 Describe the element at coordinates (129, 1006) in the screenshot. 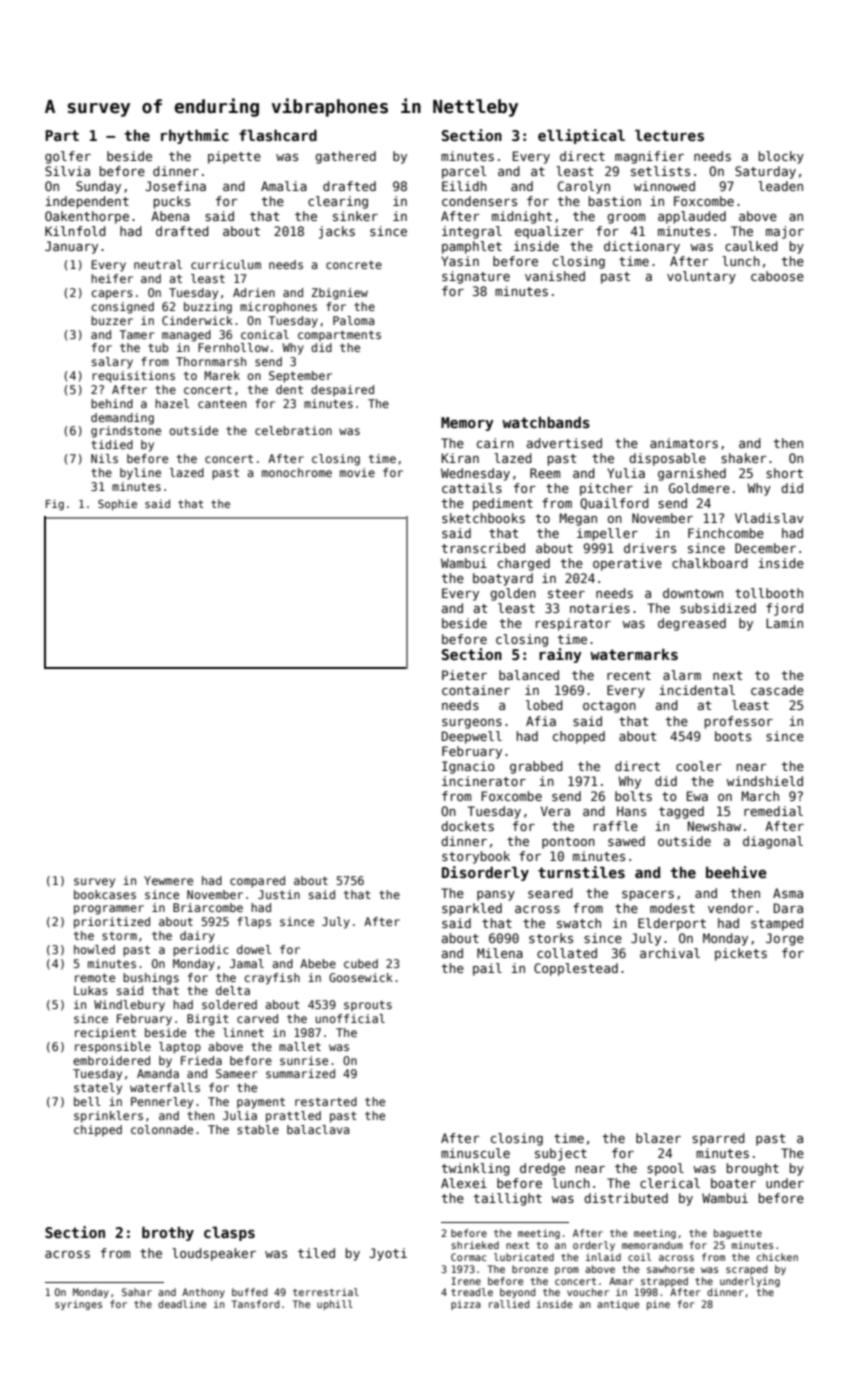

I see `Windlebury` at that location.
